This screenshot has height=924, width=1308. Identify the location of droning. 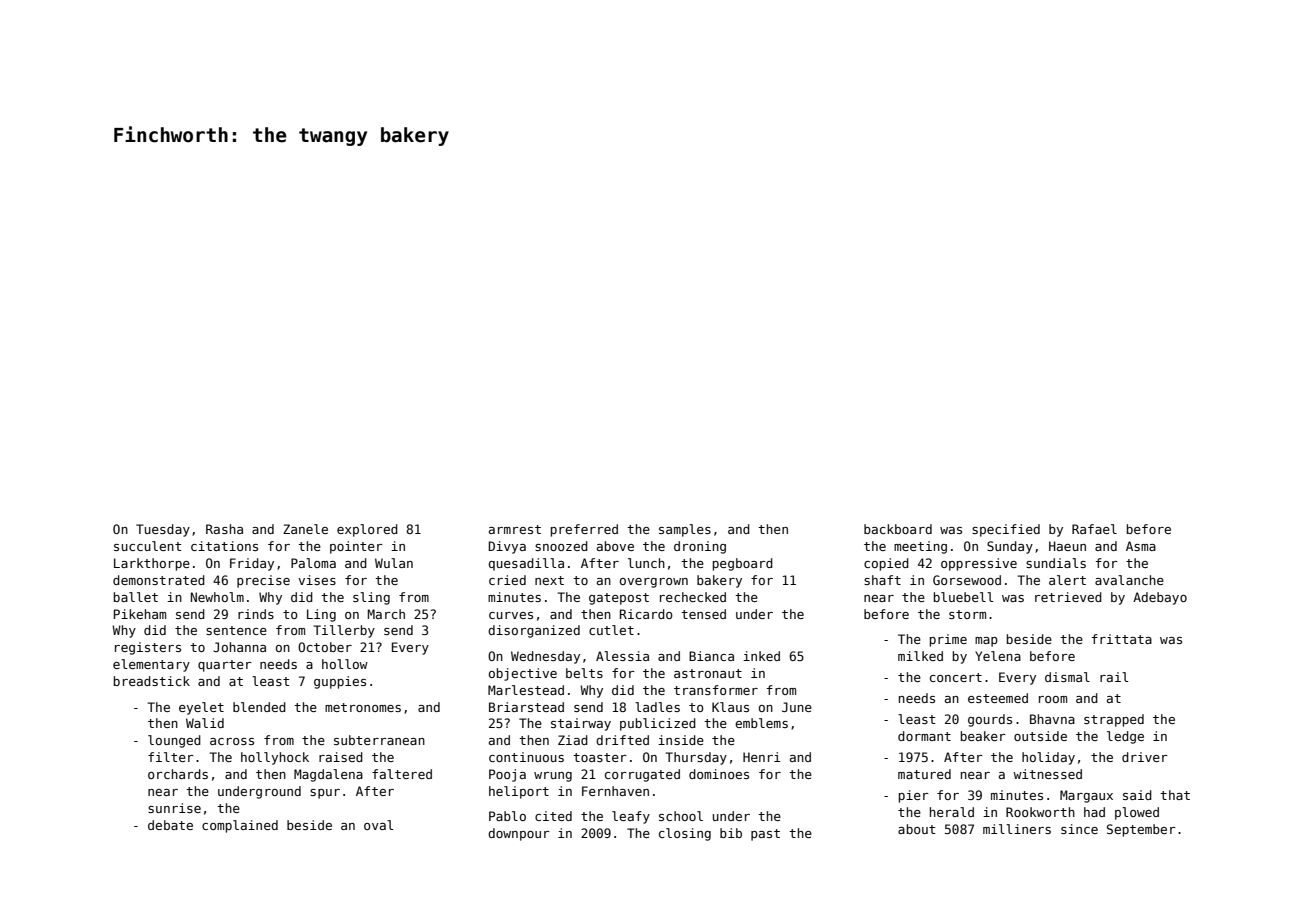
(700, 547).
